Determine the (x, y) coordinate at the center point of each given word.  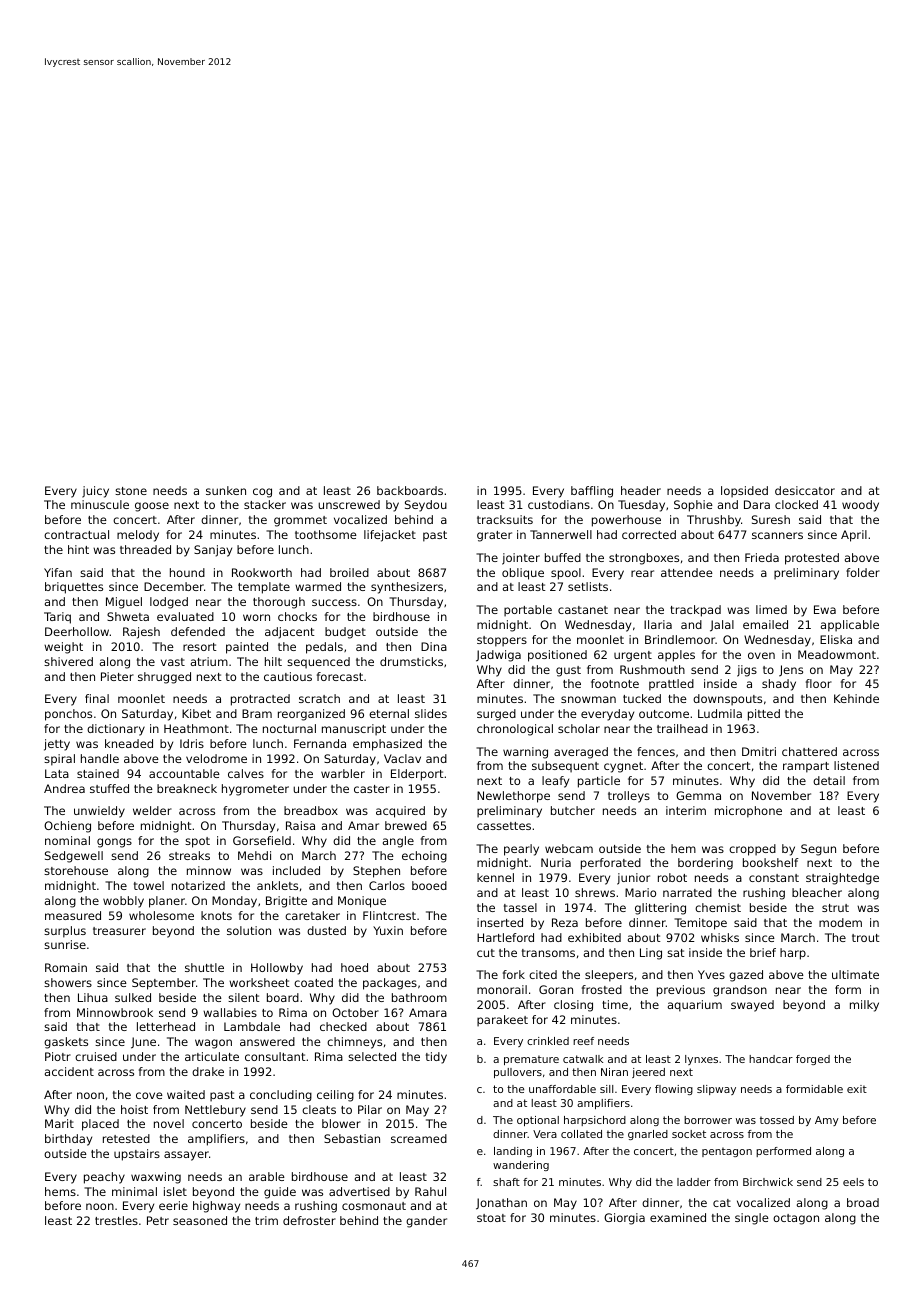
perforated (611, 864)
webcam (569, 848)
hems (60, 1191)
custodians (559, 504)
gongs (114, 843)
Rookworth (262, 572)
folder (863, 572)
